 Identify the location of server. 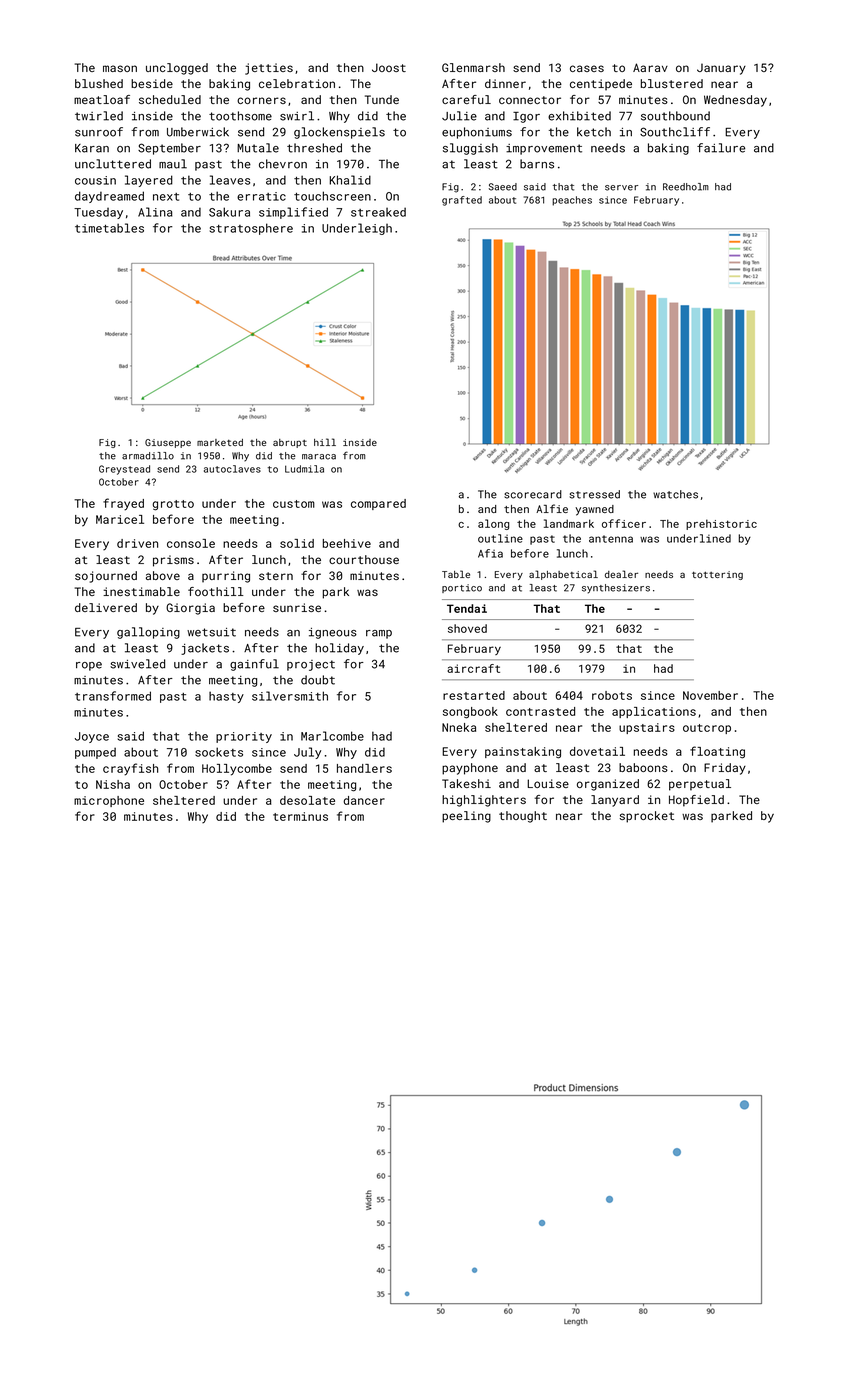
(621, 188).
